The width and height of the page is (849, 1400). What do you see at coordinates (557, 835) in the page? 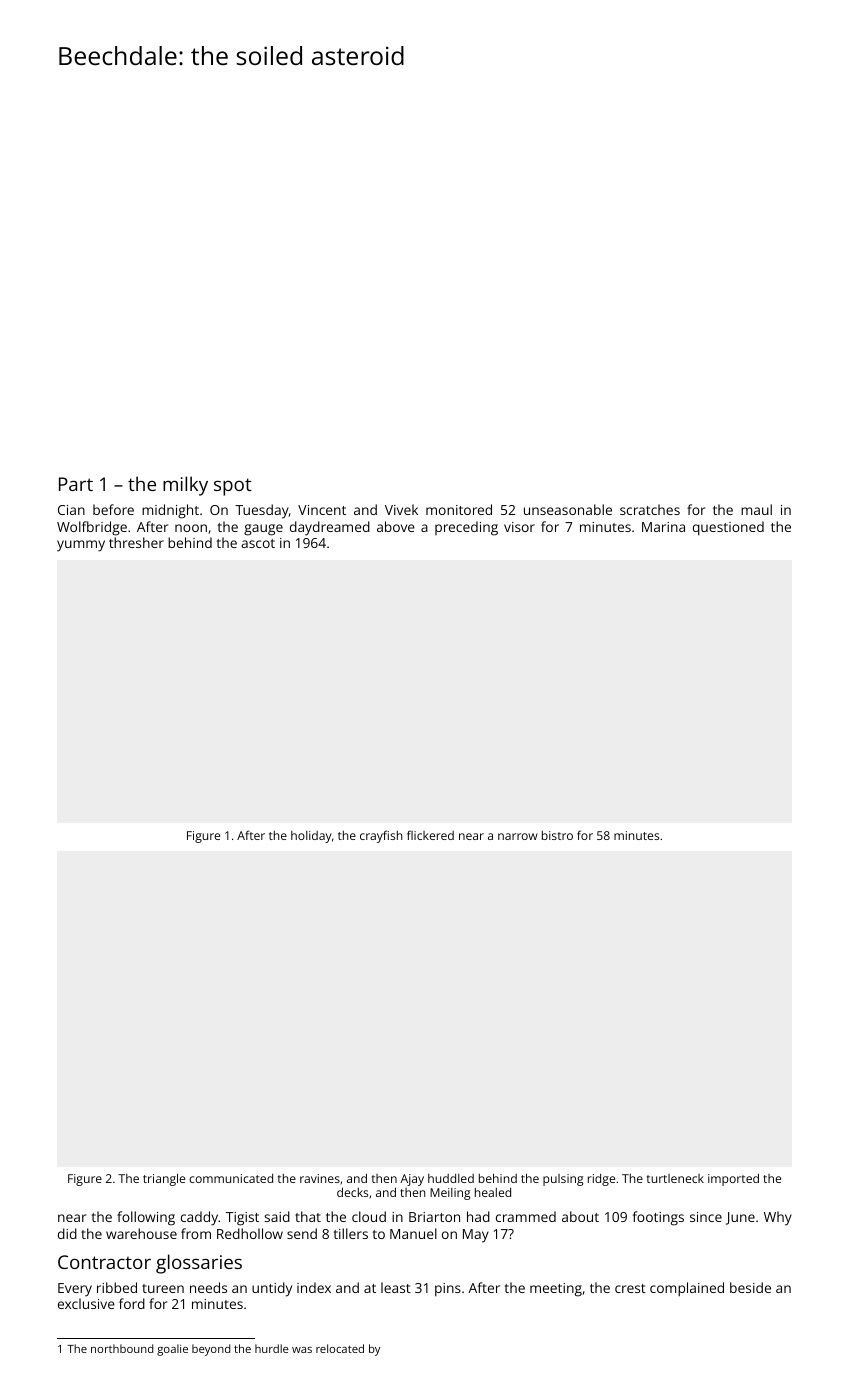
I see `bistro` at bounding box center [557, 835].
